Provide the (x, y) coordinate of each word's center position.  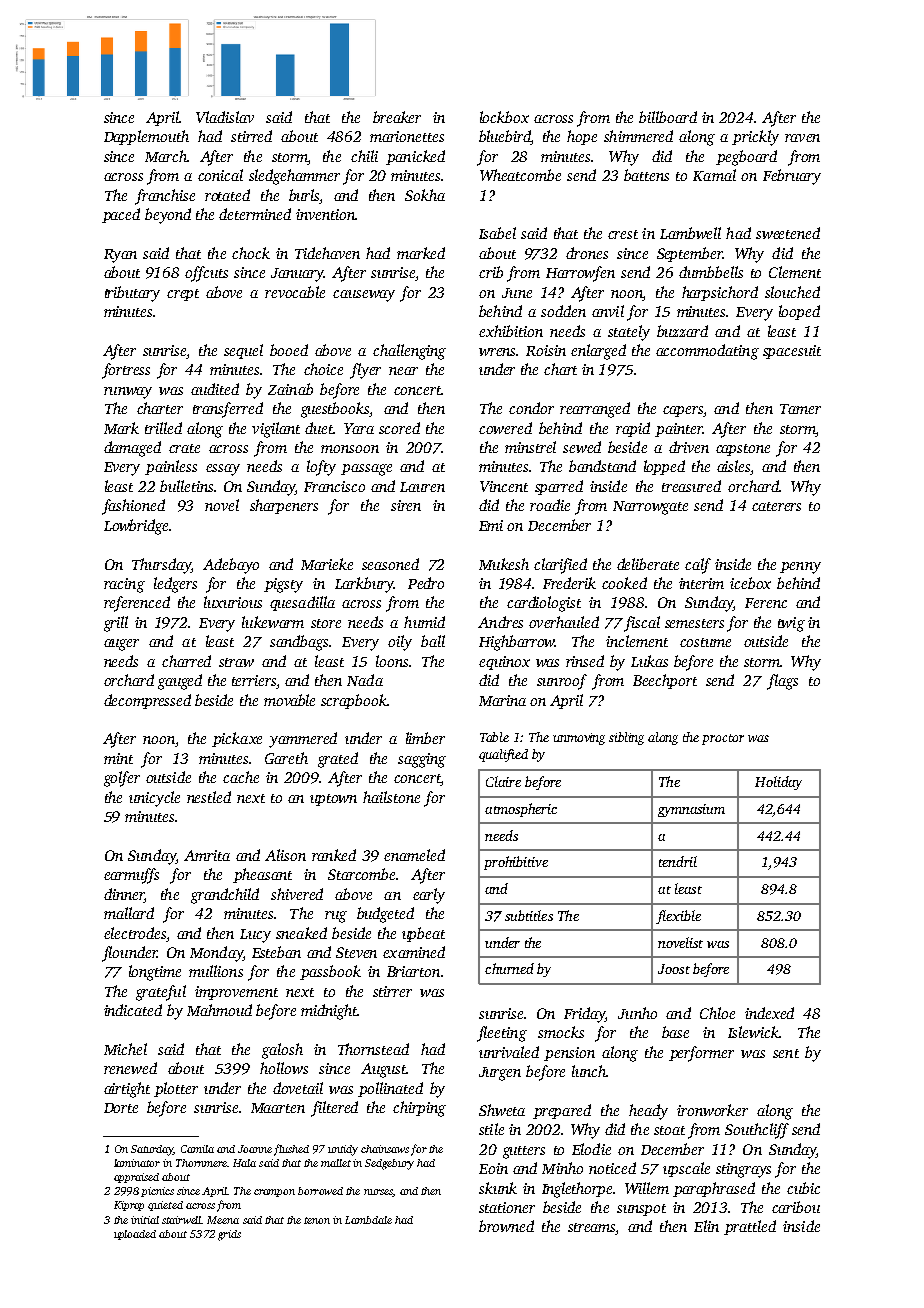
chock (251, 253)
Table (494, 737)
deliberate (648, 564)
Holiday (778, 783)
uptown (333, 800)
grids (229, 1235)
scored (399, 428)
